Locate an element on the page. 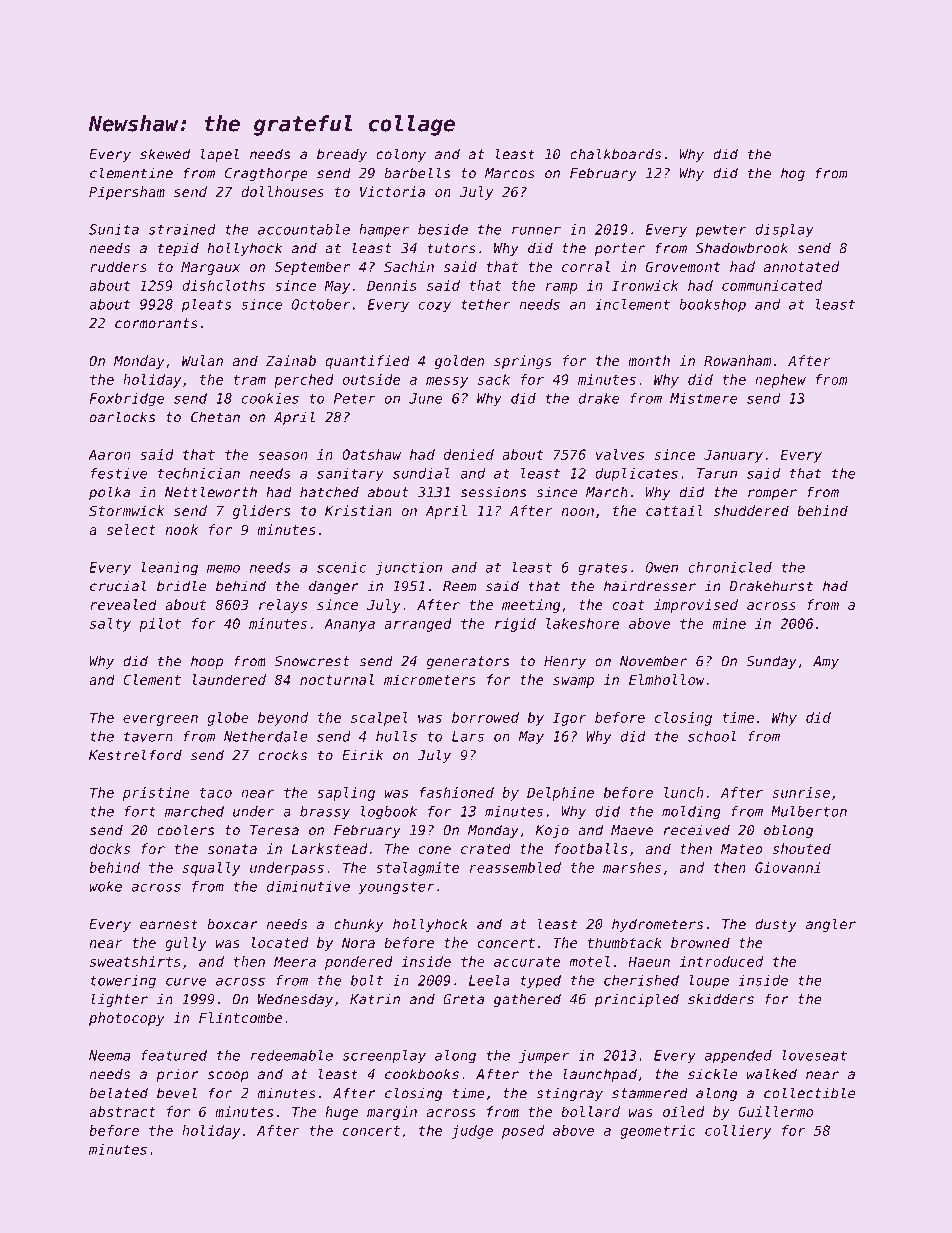 The height and width of the document is (1233, 952). chalkboards is located at coordinates (615, 154).
